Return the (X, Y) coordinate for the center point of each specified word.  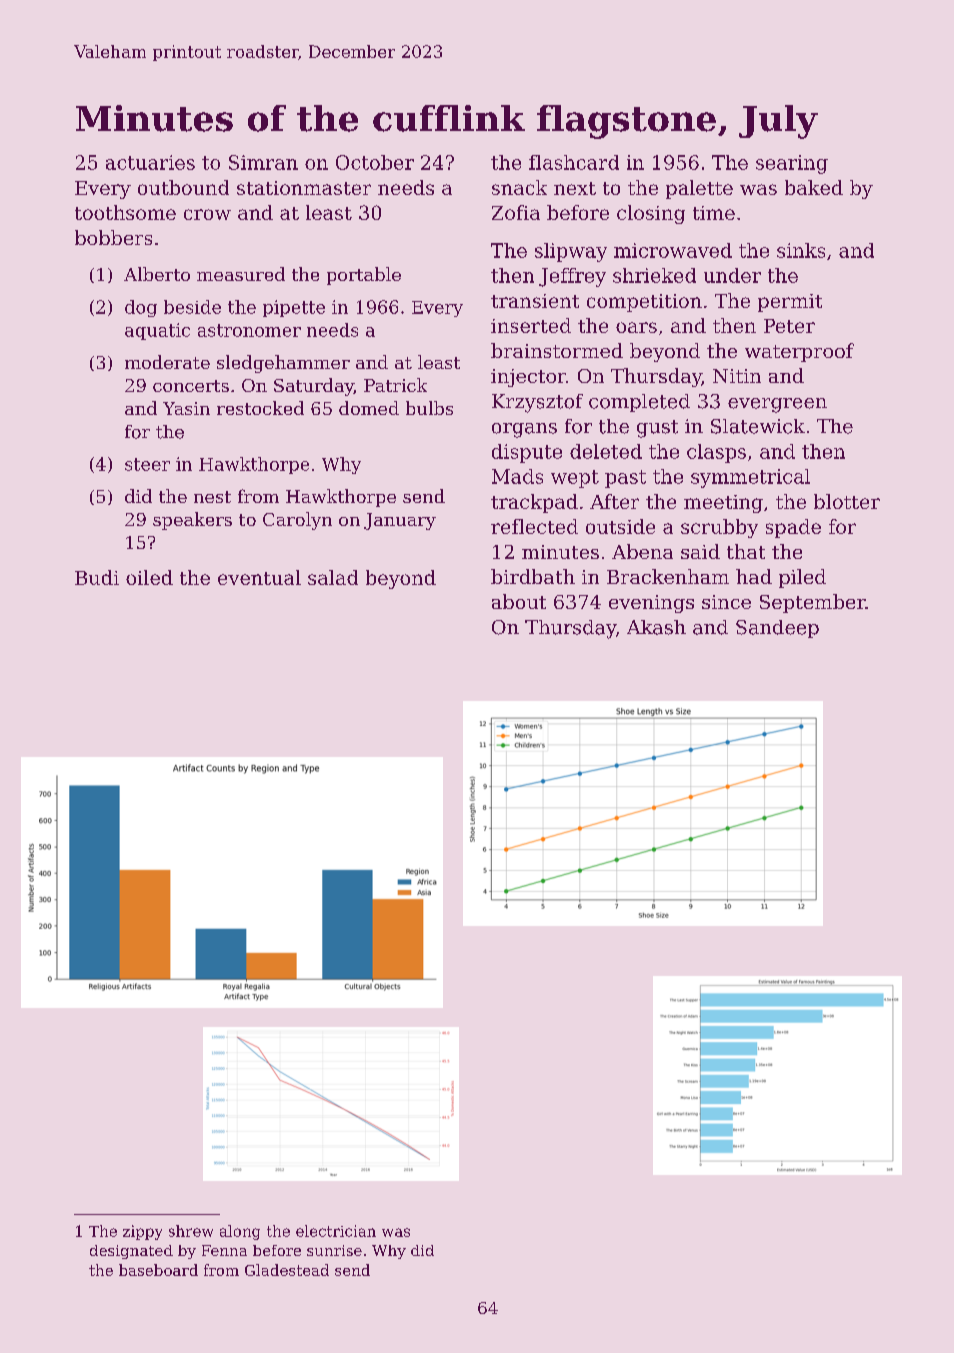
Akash (656, 627)
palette (699, 189)
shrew (191, 1231)
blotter (847, 501)
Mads (517, 476)
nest (212, 497)
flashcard (574, 162)
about (519, 601)
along (240, 1232)
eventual (259, 577)
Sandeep (777, 629)
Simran (263, 162)
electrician (336, 1231)
